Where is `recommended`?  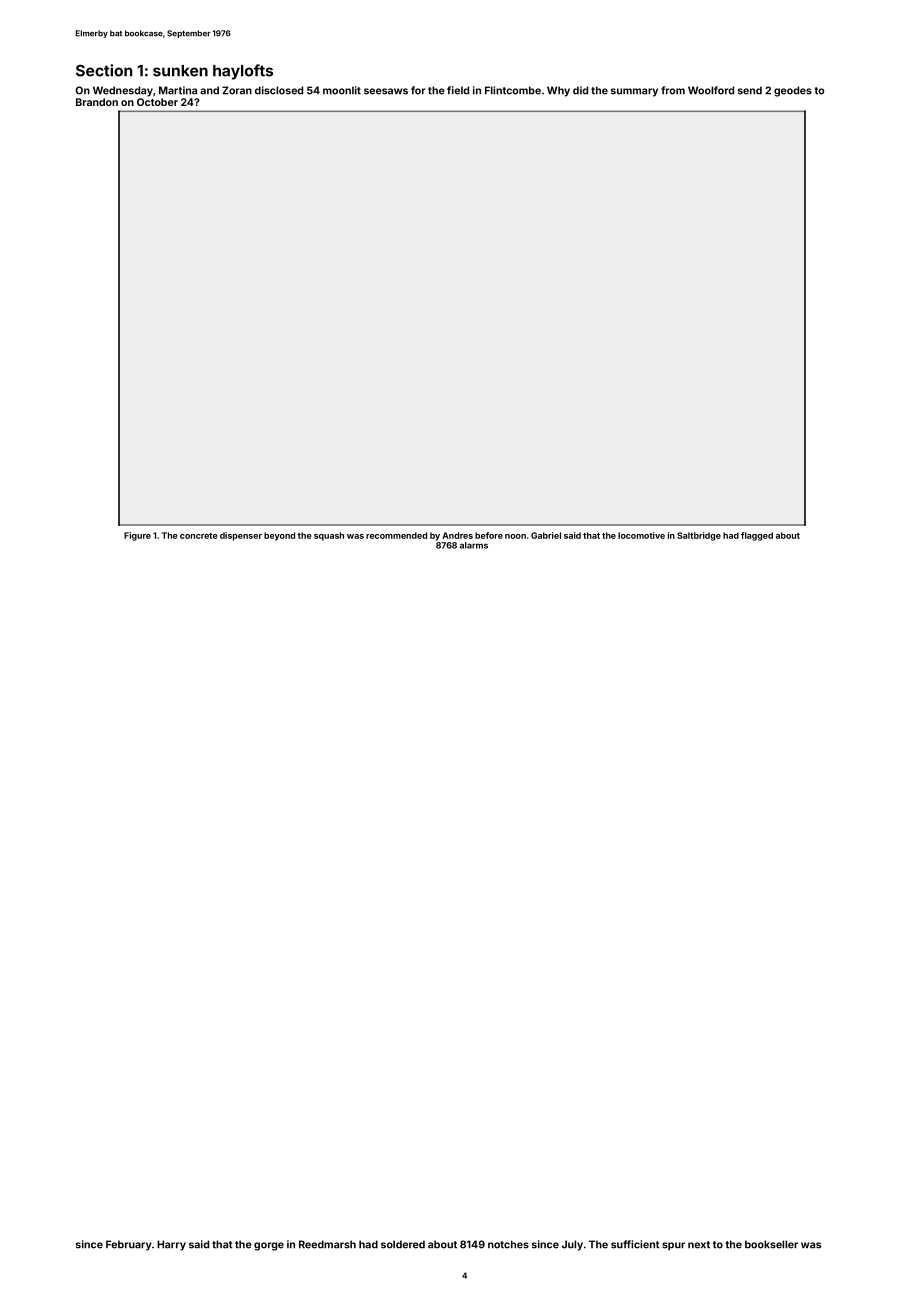 recommended is located at coordinates (396, 535).
